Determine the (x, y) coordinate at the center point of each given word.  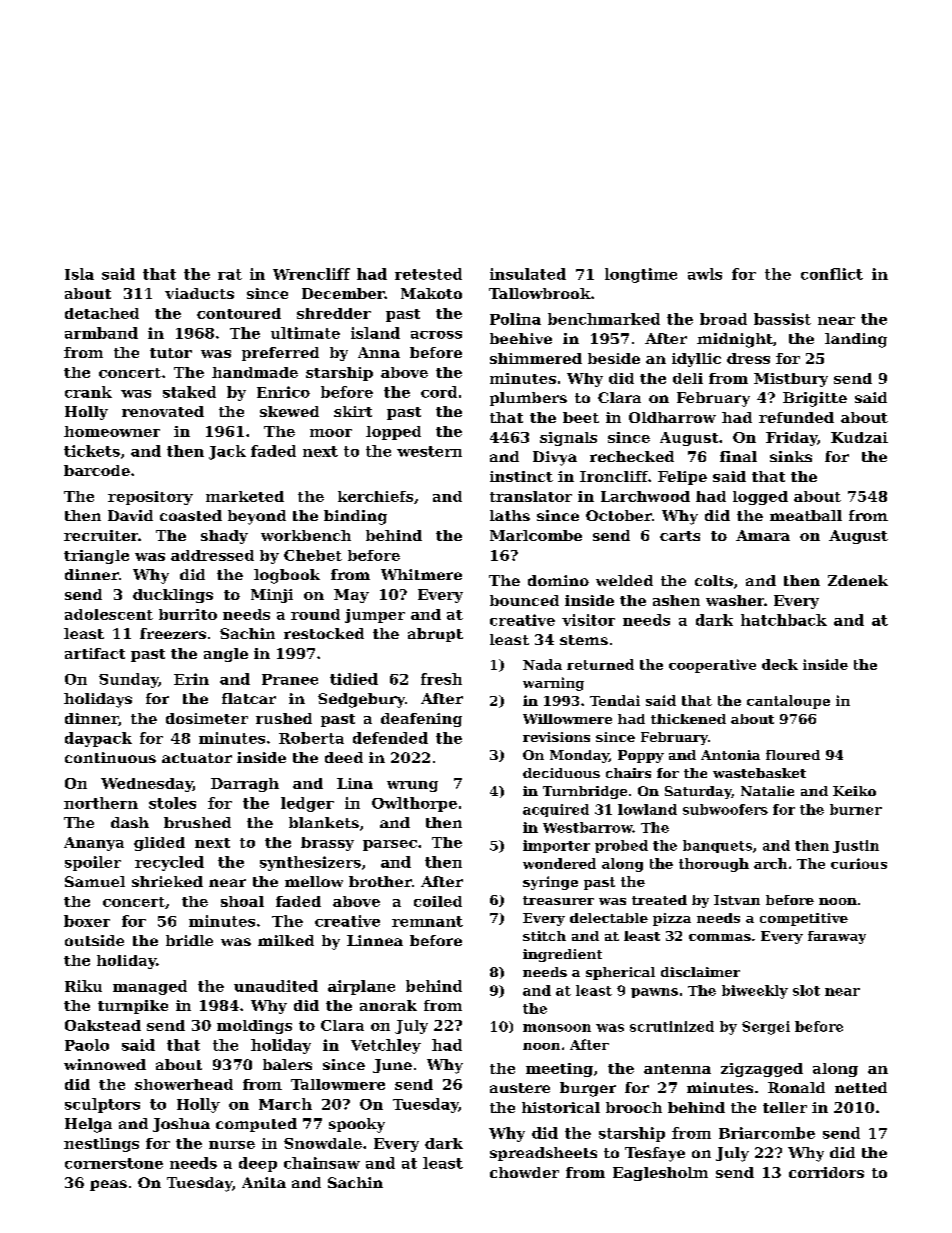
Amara (763, 535)
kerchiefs (375, 496)
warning (553, 684)
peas (108, 1185)
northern (101, 803)
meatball (806, 515)
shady (224, 537)
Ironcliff (614, 476)
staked (189, 392)
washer (735, 600)
